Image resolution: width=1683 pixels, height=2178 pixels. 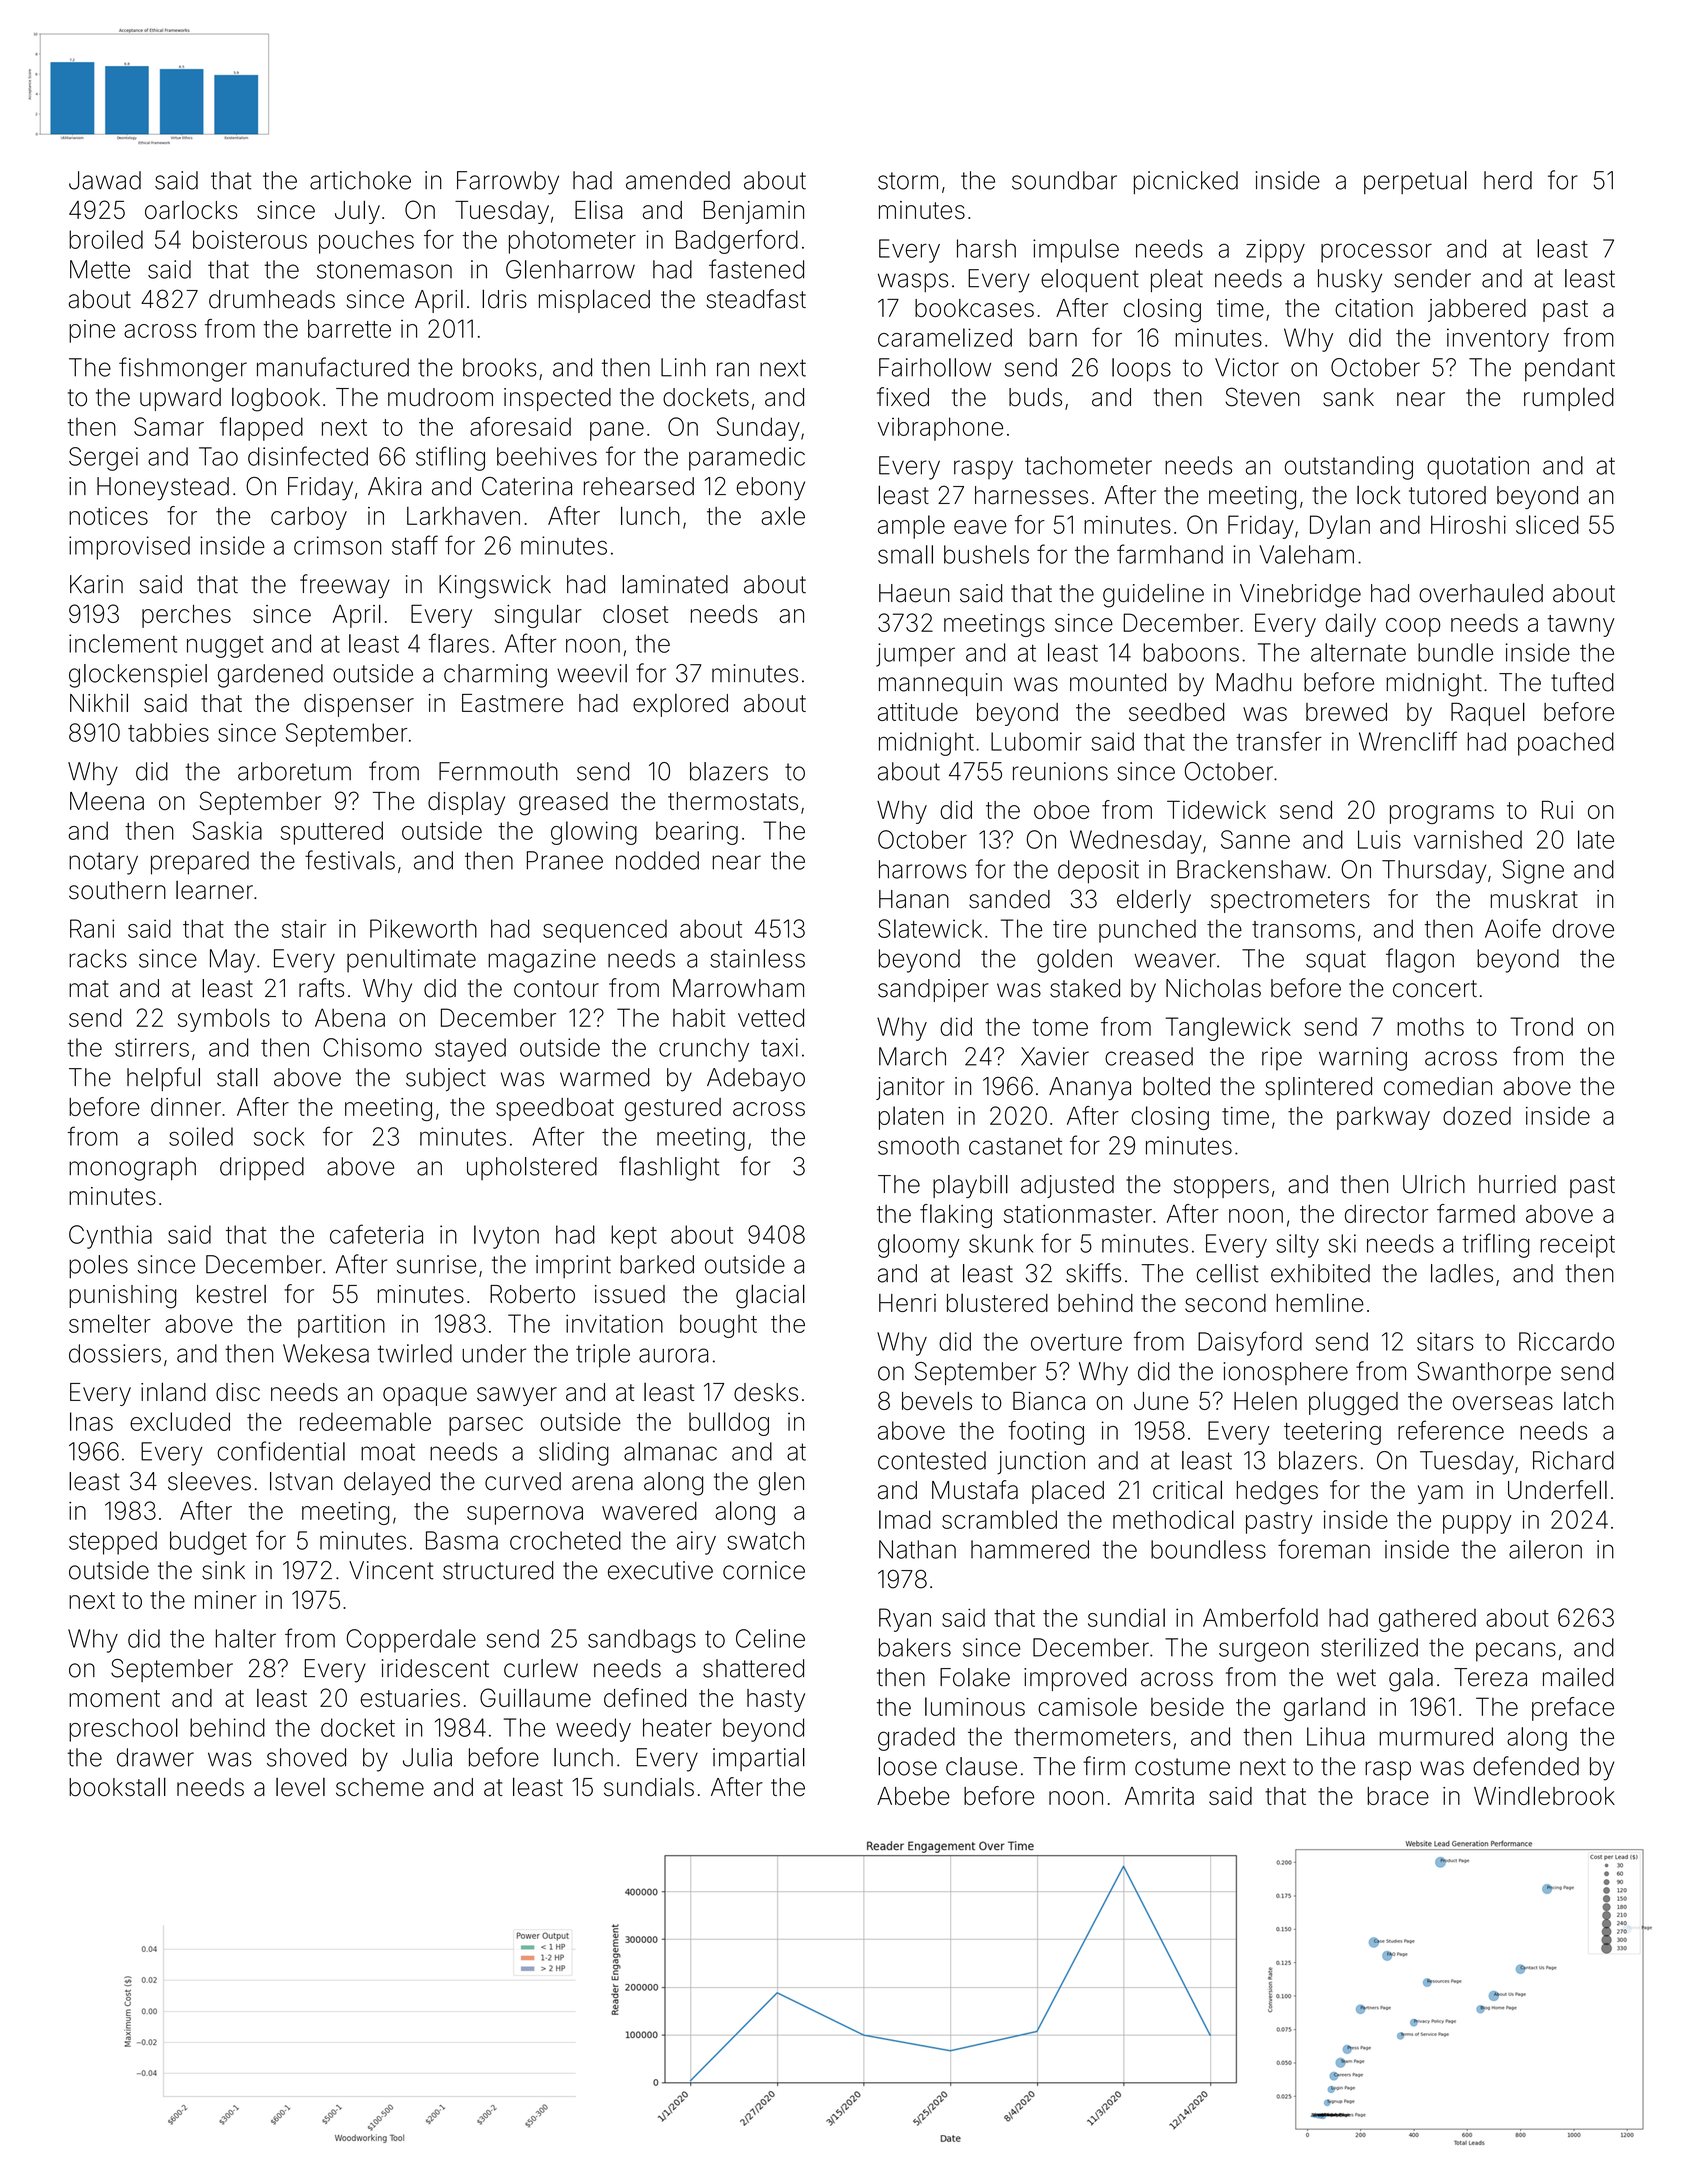 What do you see at coordinates (1186, 182) in the document?
I see `picnicked` at bounding box center [1186, 182].
